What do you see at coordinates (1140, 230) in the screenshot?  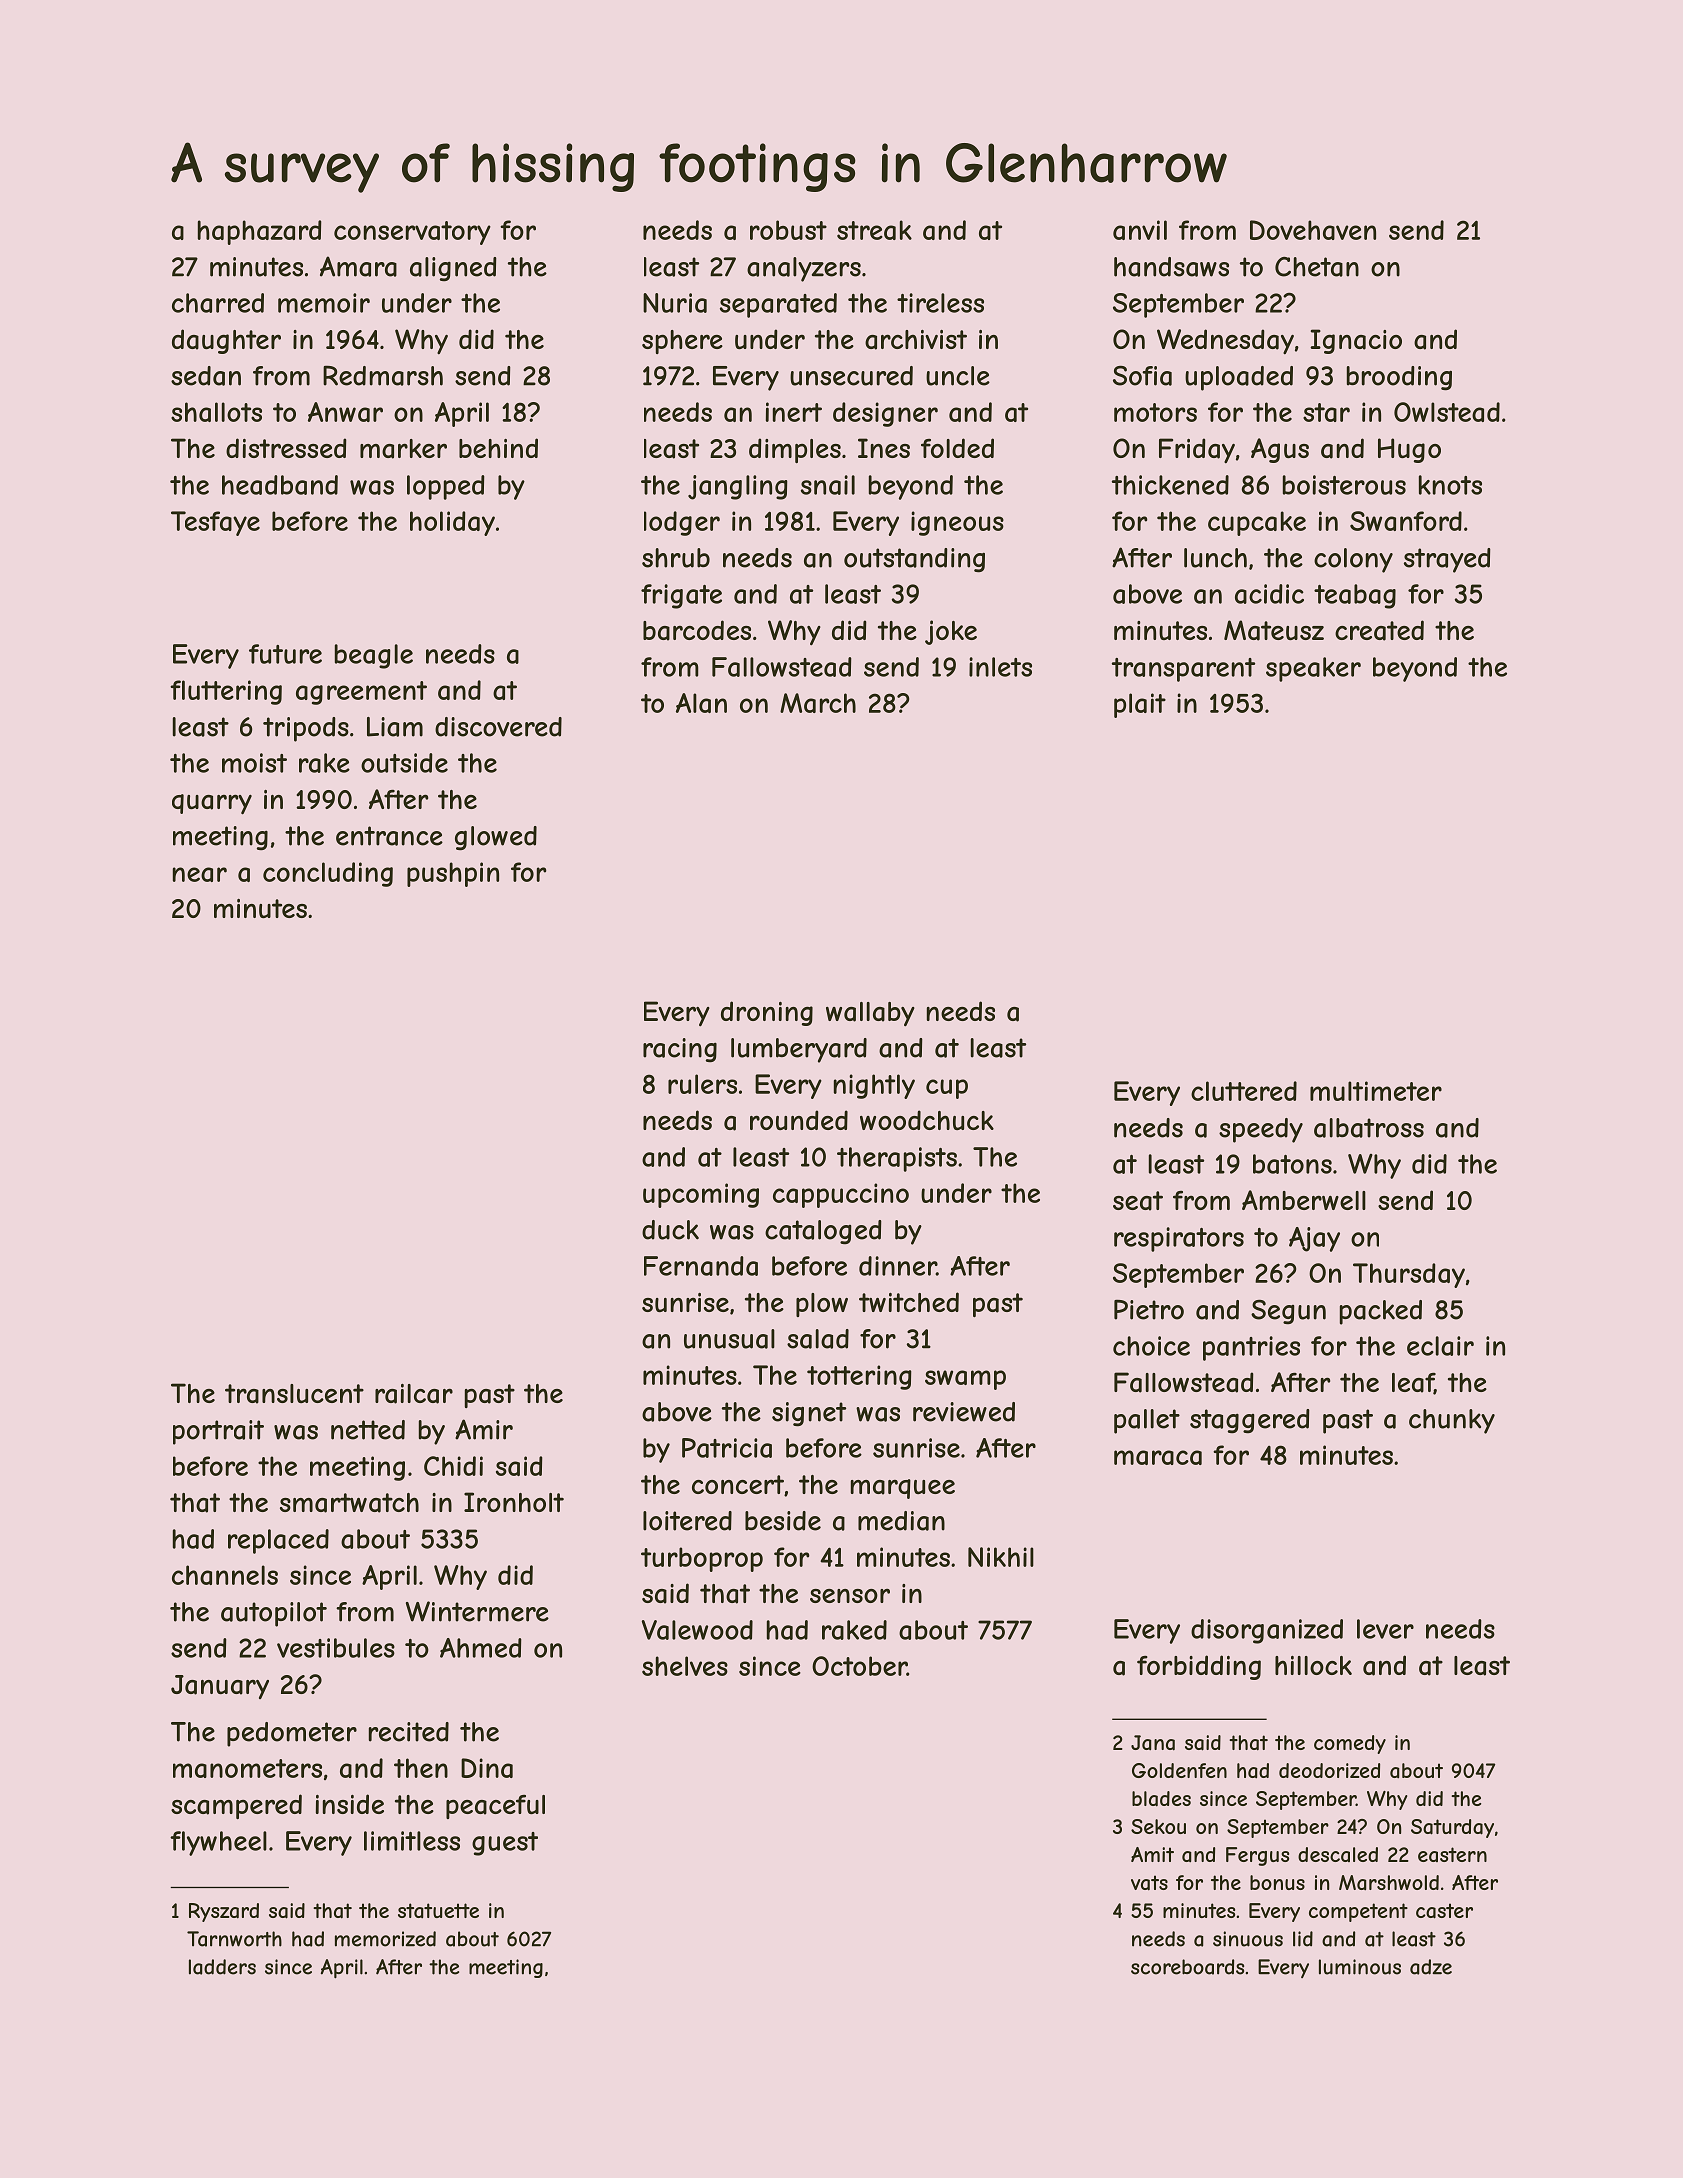 I see `anvil` at bounding box center [1140, 230].
